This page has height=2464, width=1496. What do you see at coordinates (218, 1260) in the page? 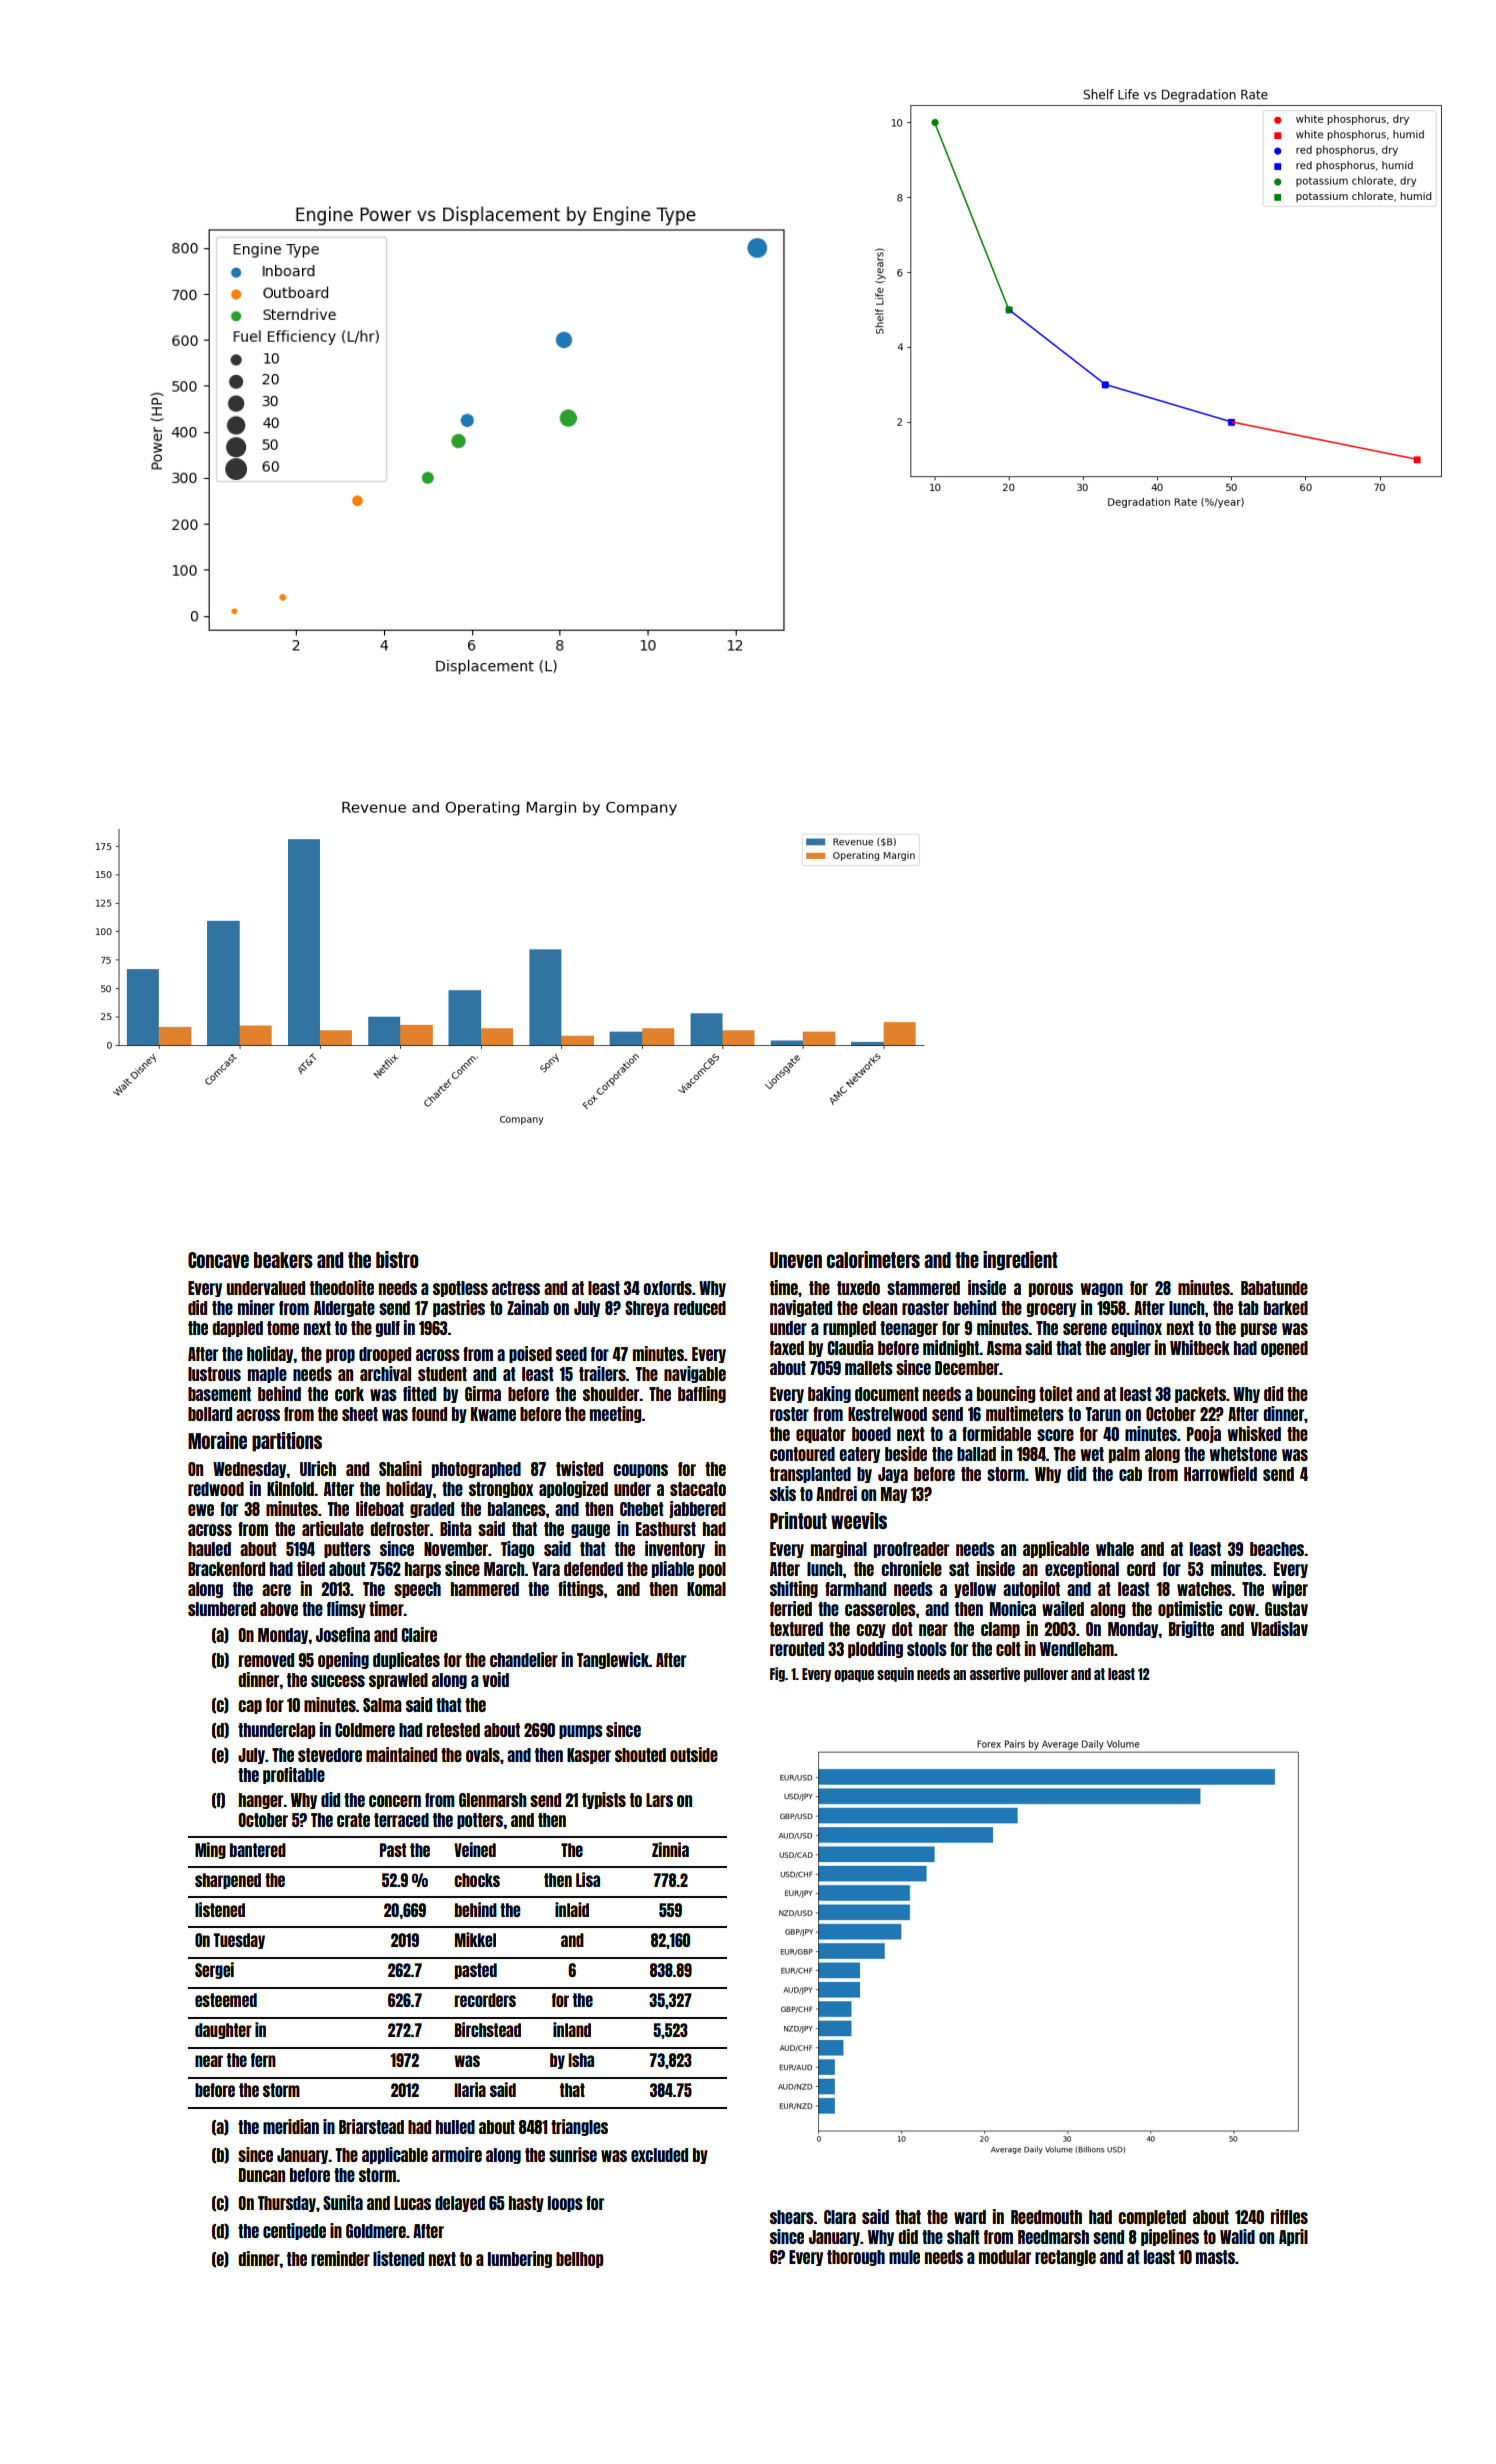
I see `Concave` at bounding box center [218, 1260].
